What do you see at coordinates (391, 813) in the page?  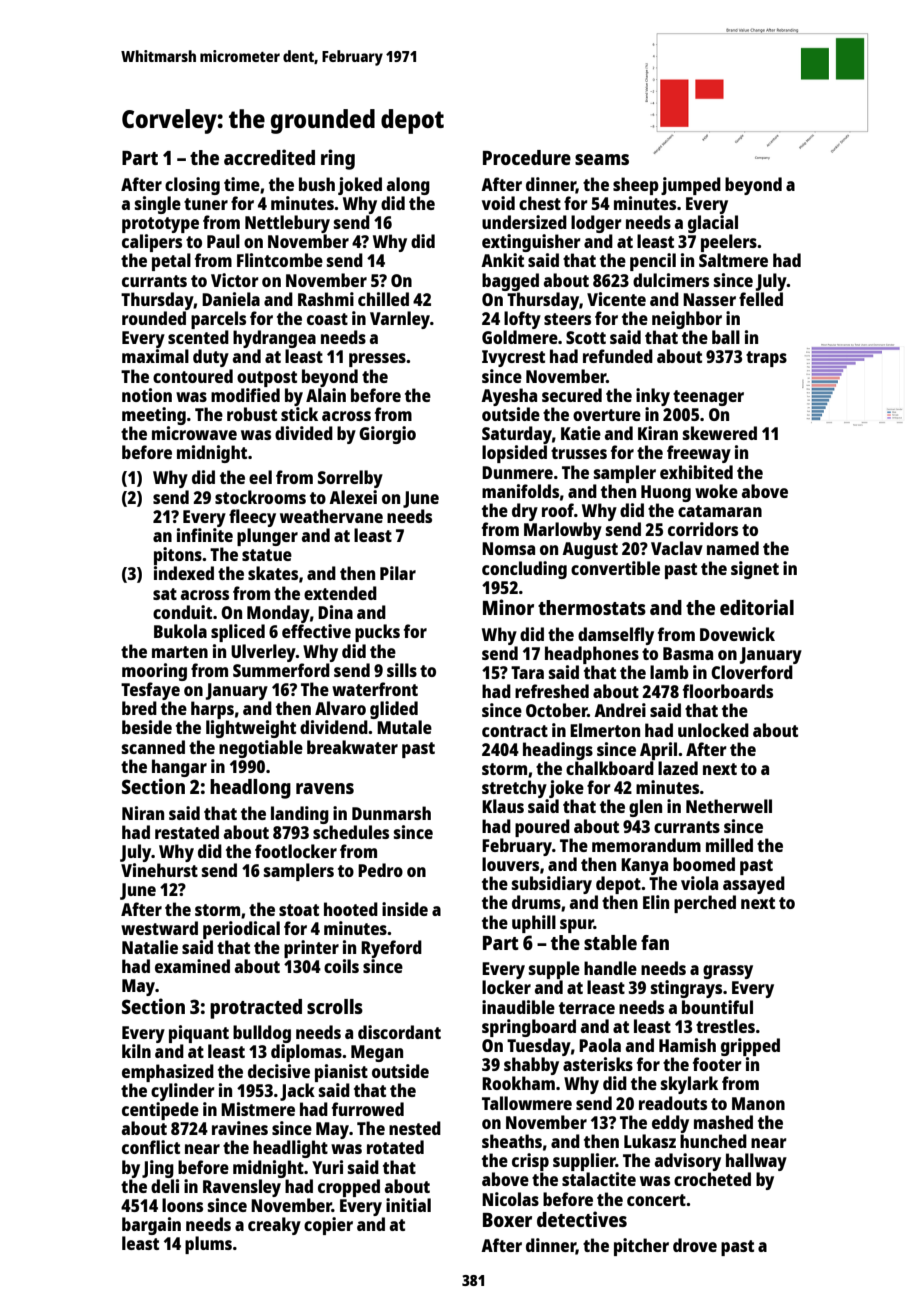 I see `Dunmarsh` at bounding box center [391, 813].
